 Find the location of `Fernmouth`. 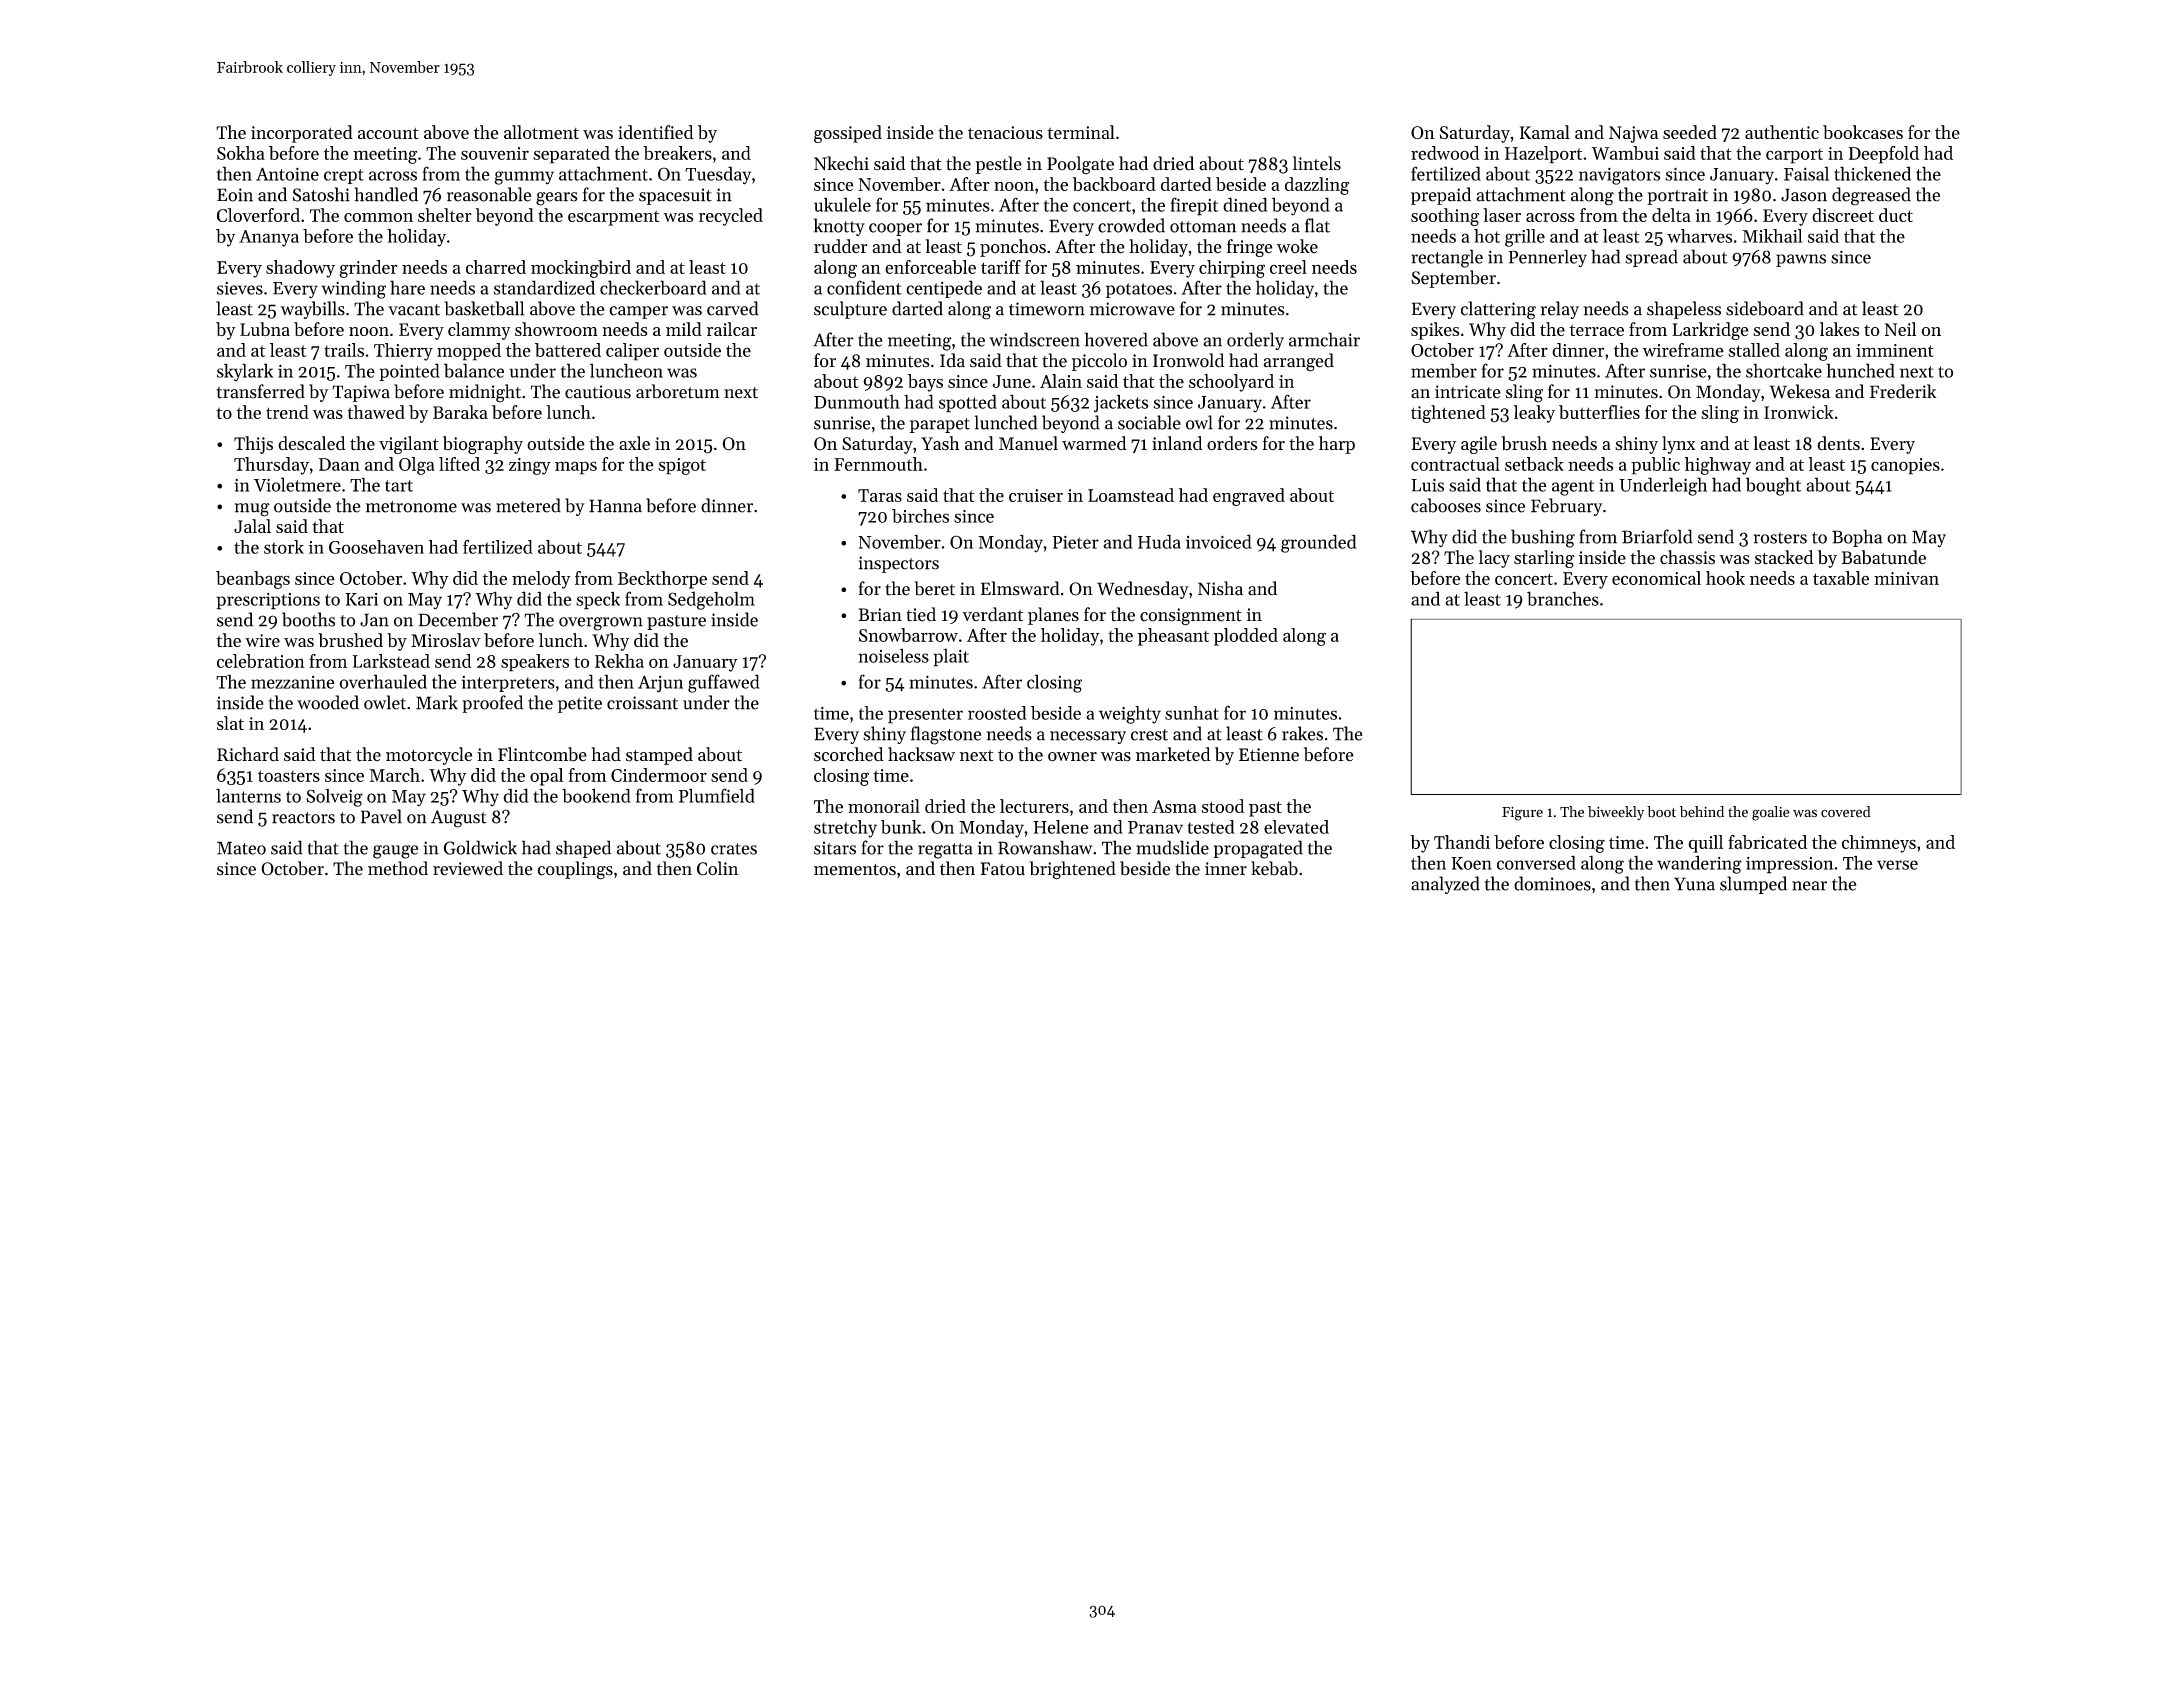

Fernmouth is located at coordinates (878, 464).
